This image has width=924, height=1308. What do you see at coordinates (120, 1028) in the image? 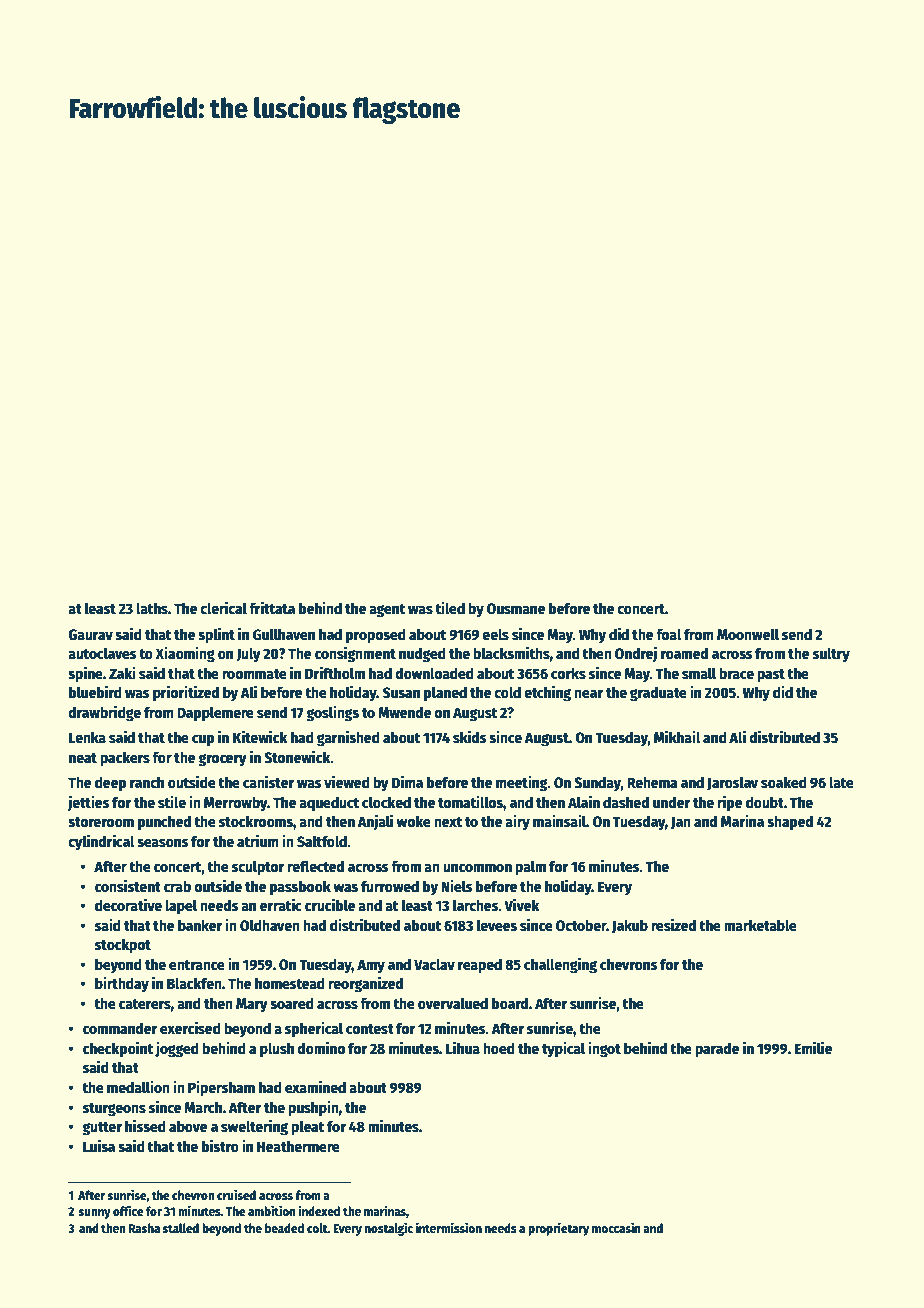
I see `commander` at bounding box center [120, 1028].
